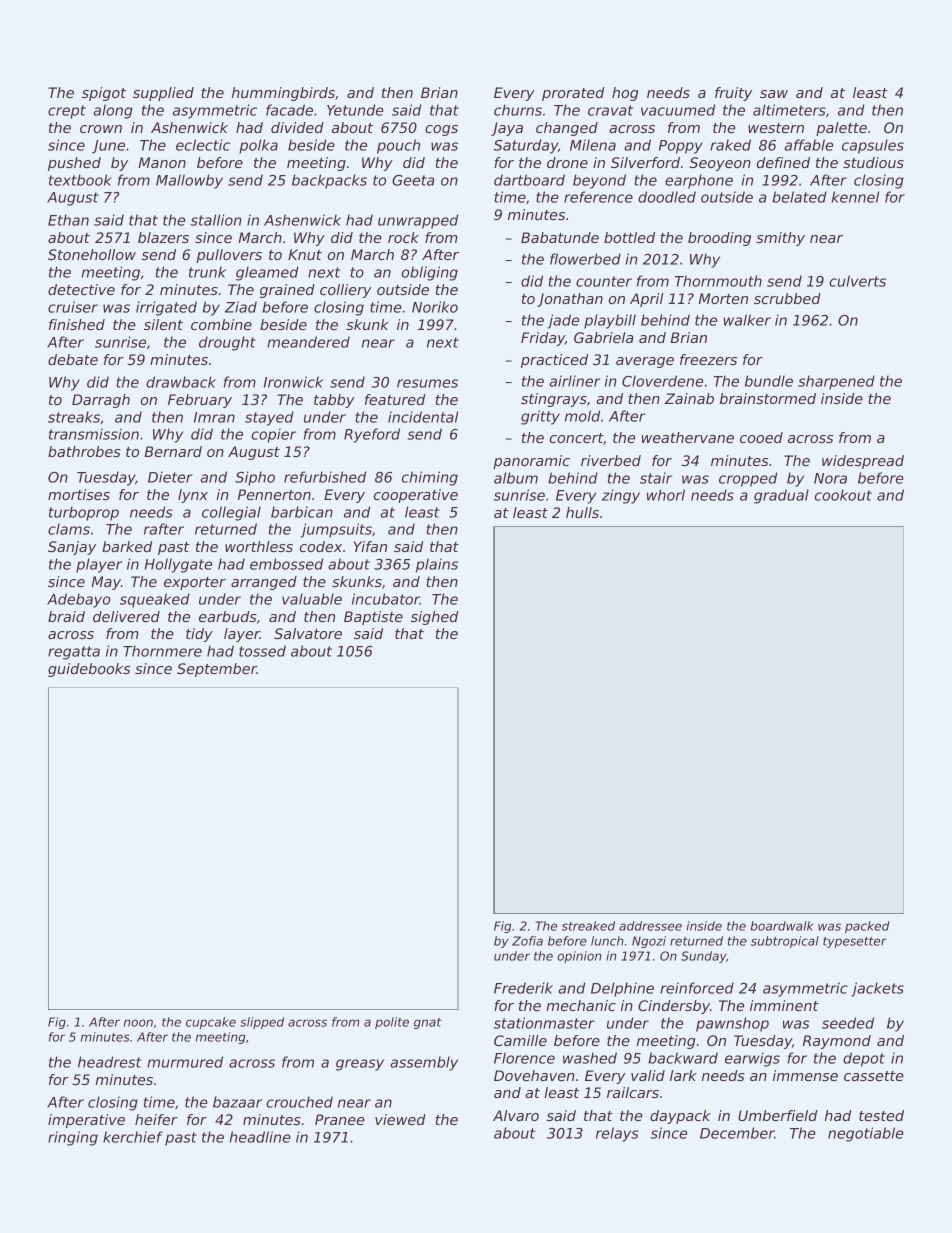  I want to click on cookout, so click(843, 495).
